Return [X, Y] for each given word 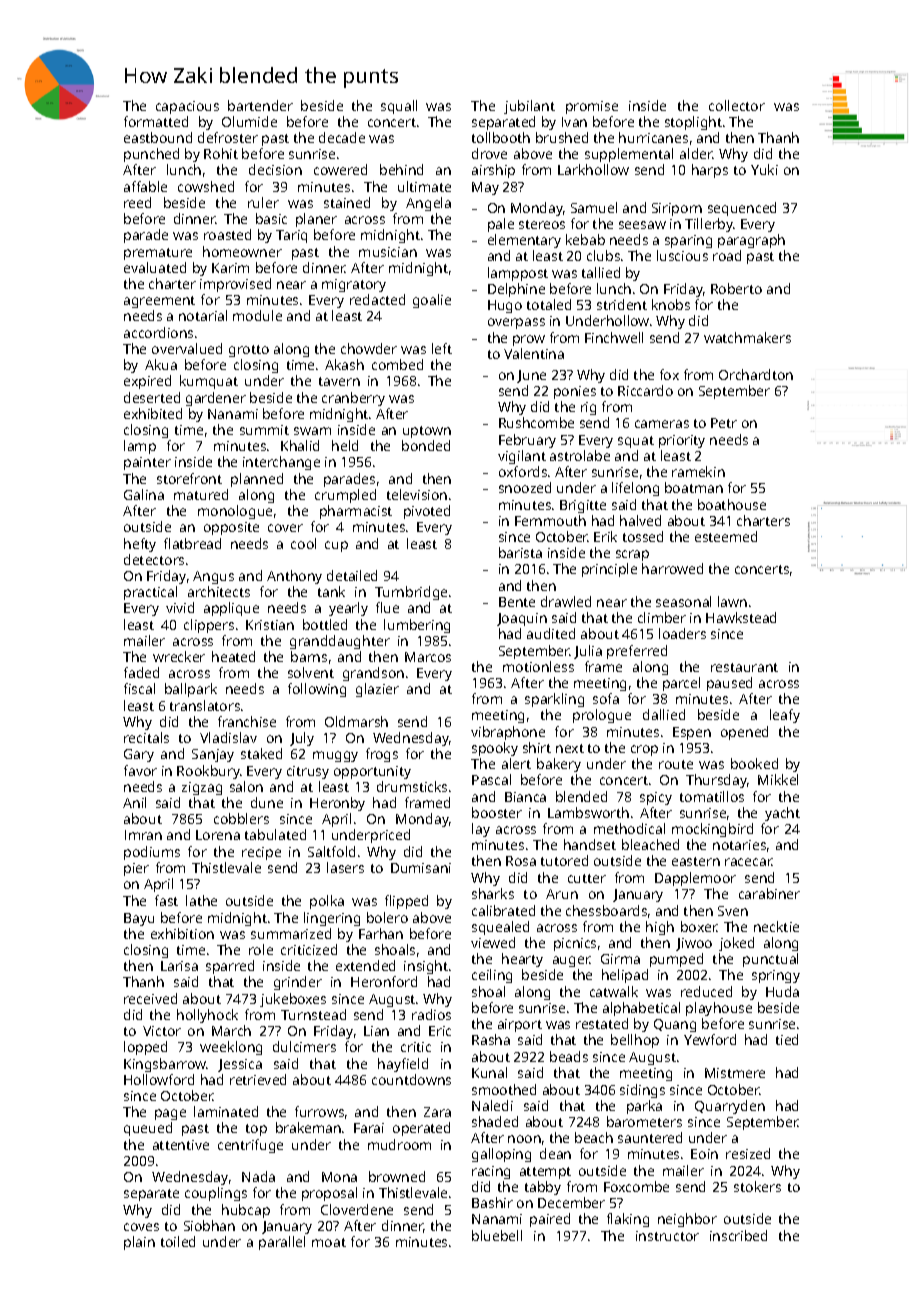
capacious [187, 107]
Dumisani [421, 868]
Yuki [764, 169]
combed [397, 364]
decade [342, 137]
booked [754, 763]
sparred [230, 967]
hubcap [246, 1211]
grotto [249, 351]
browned [397, 1176]
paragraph [751, 241]
